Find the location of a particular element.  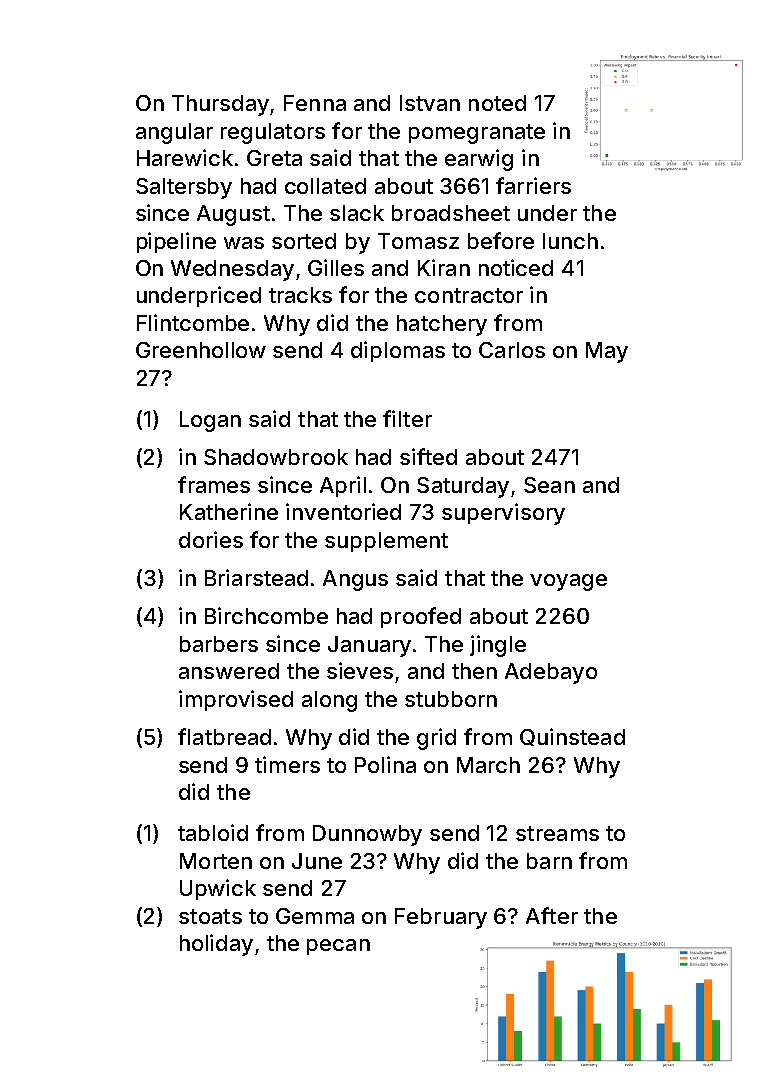

Logan is located at coordinates (210, 421).
